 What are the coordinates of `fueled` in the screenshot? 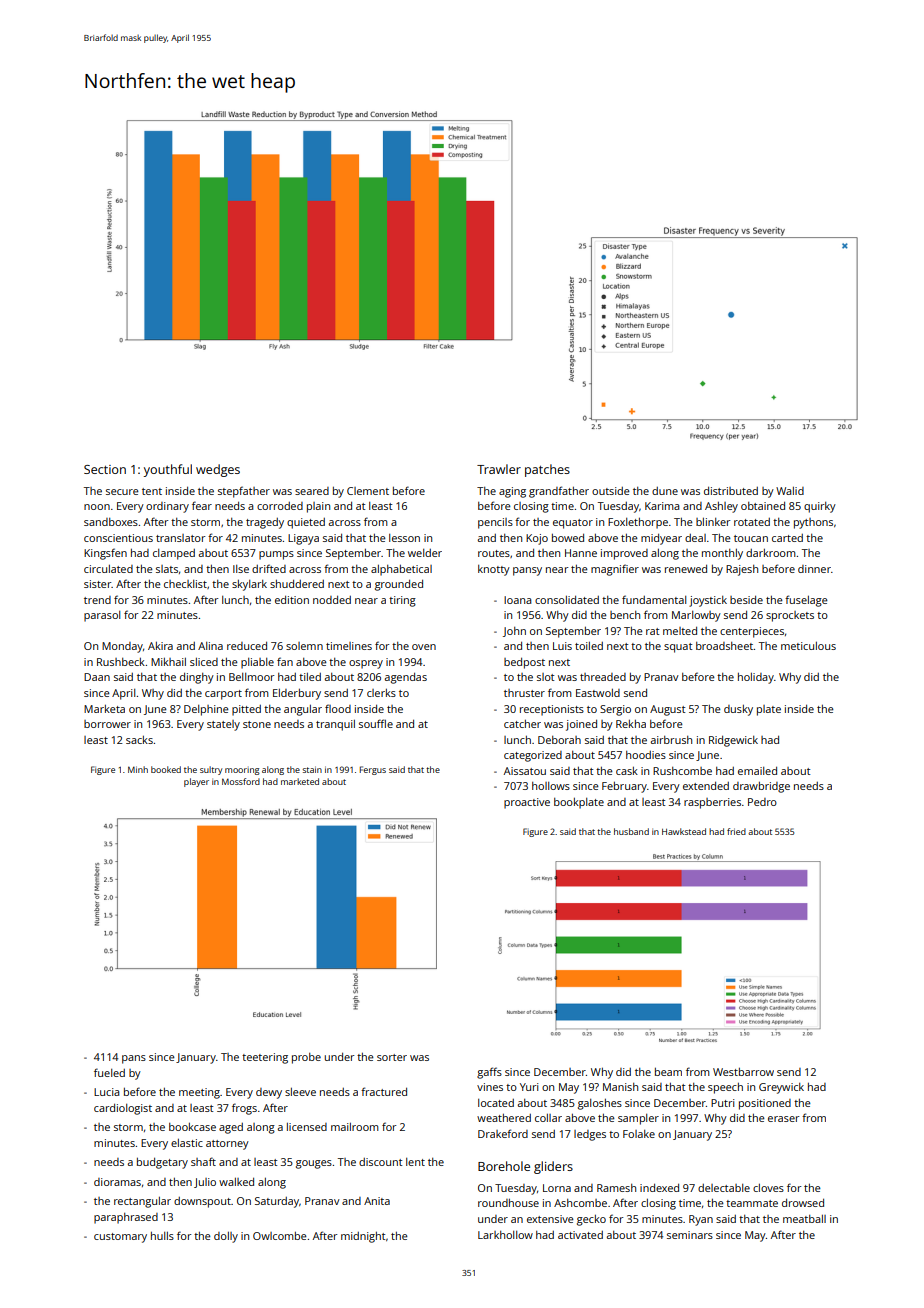 It's located at (109, 1072).
